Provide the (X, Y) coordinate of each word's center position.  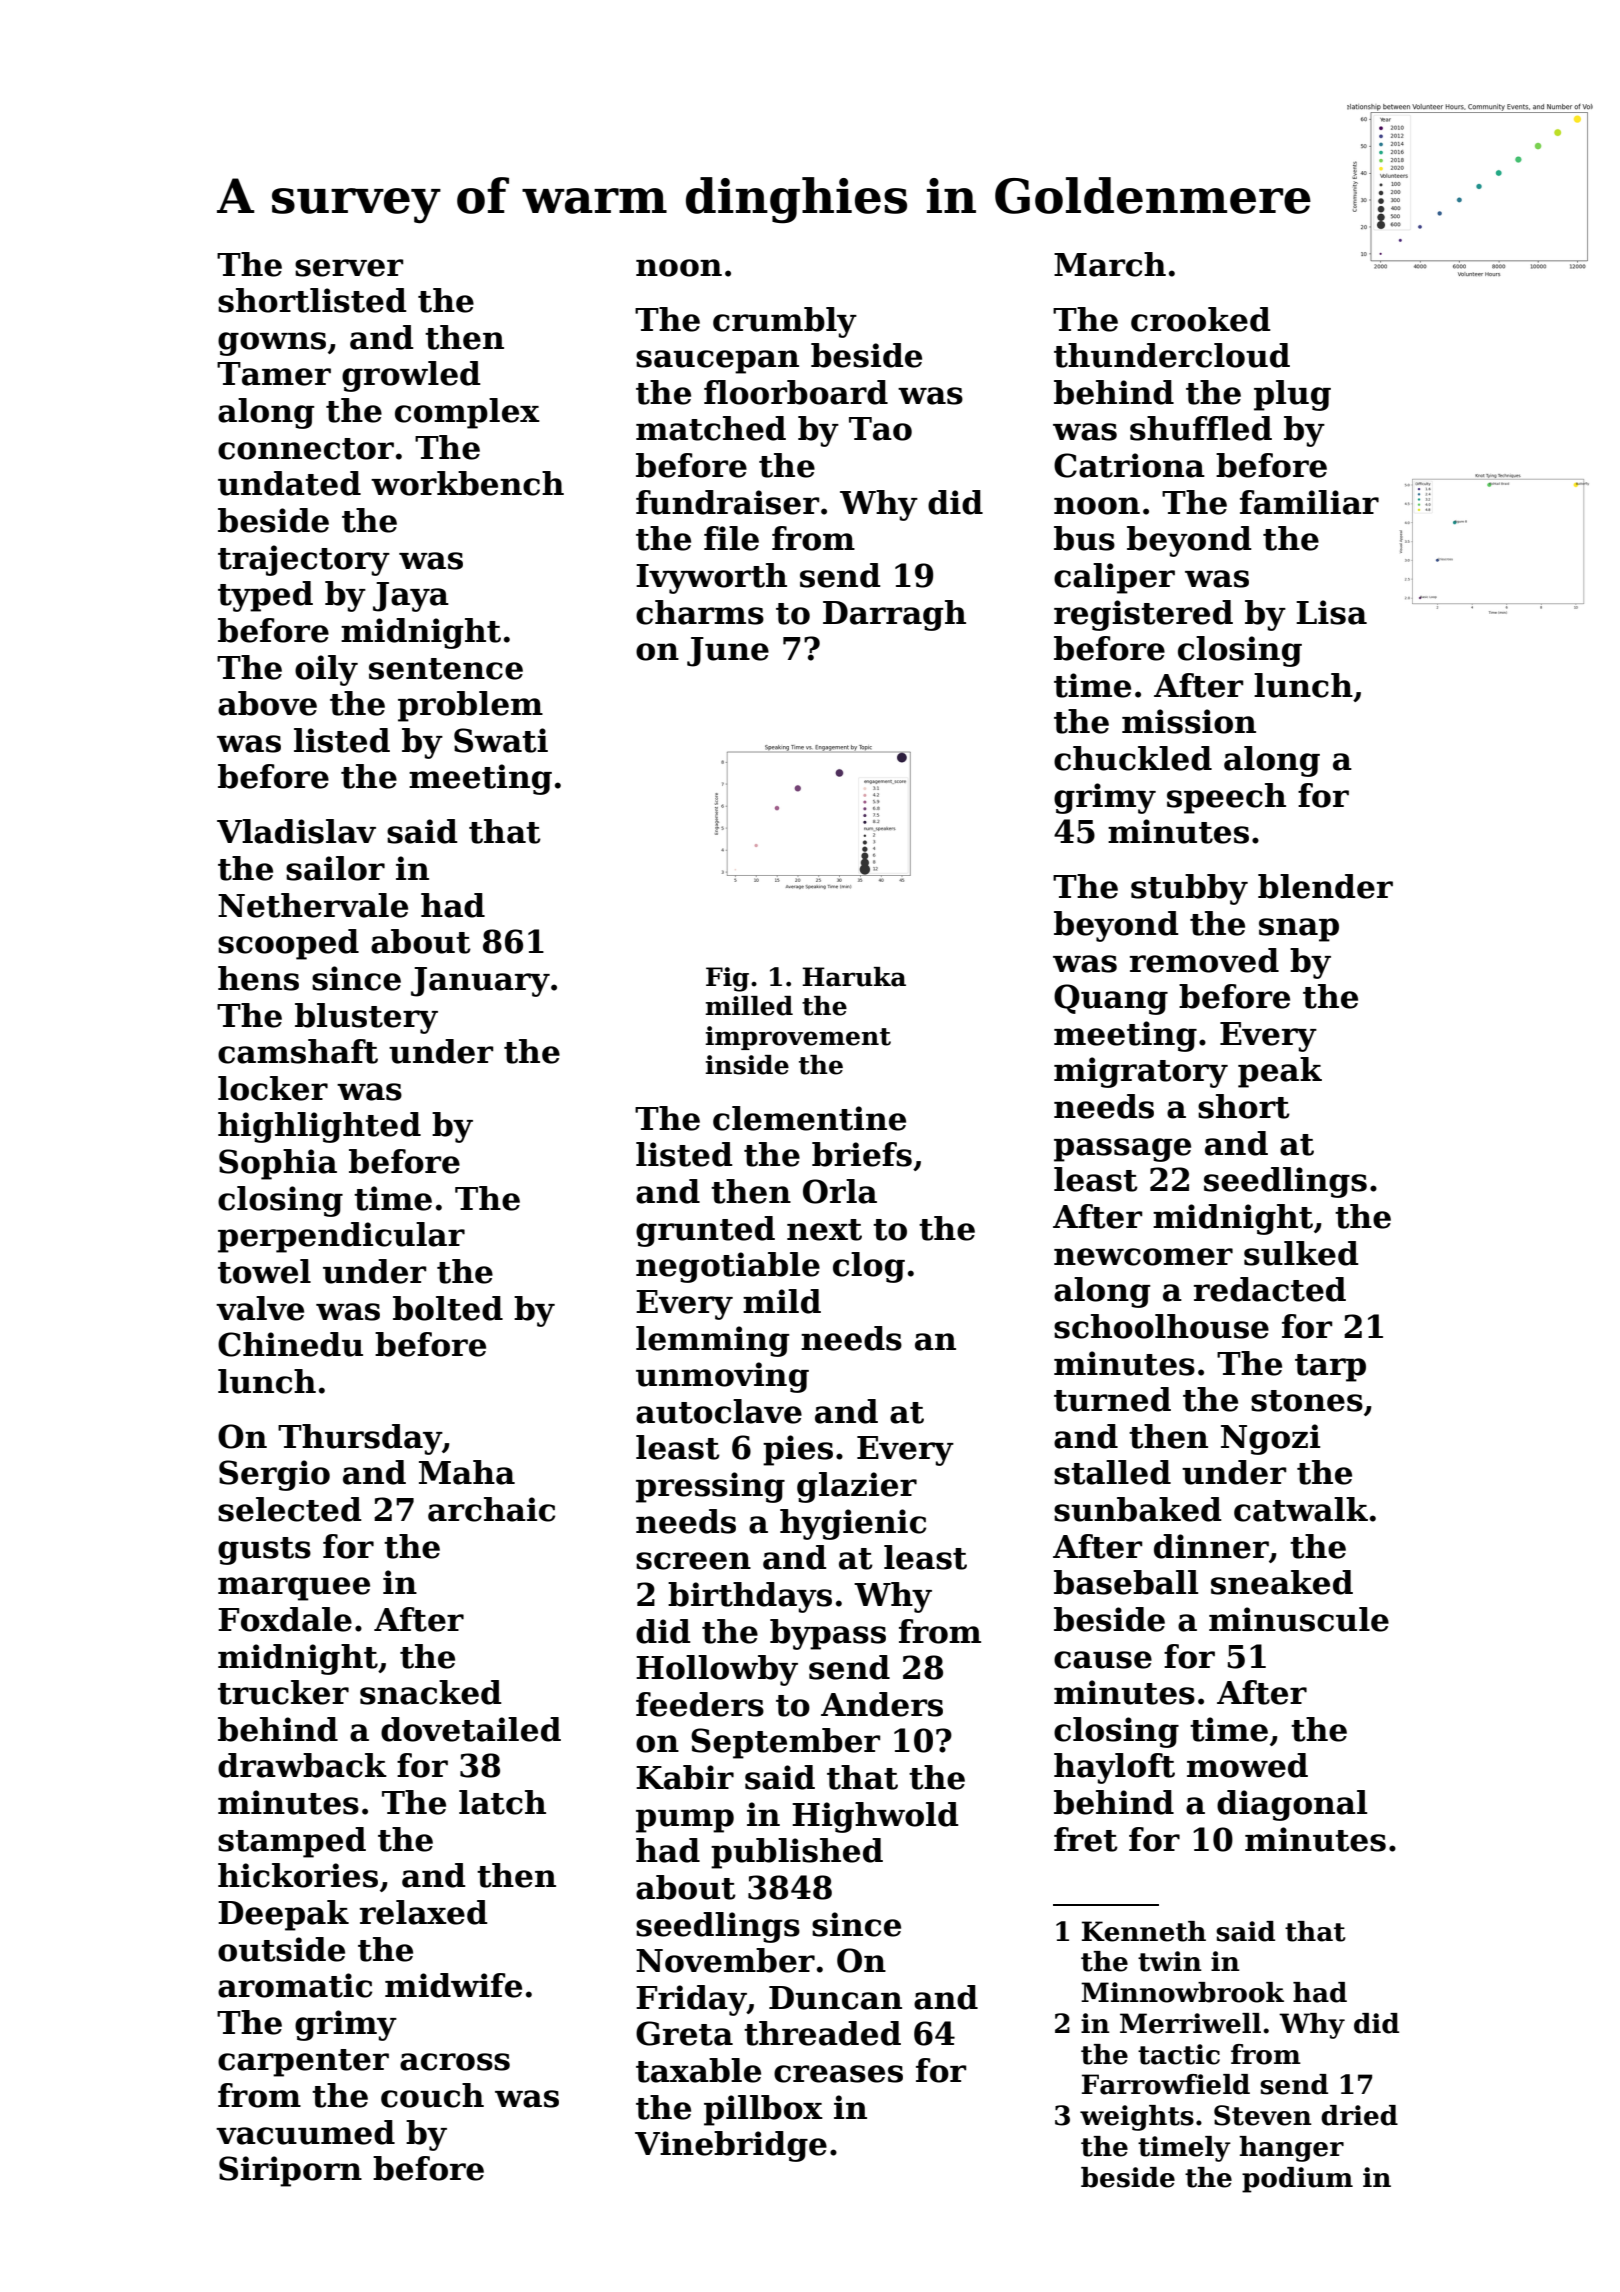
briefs (862, 1154)
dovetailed (471, 1729)
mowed (1247, 1765)
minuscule (1299, 1619)
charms (700, 612)
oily (326, 670)
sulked (1301, 1253)
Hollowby (717, 1670)
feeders (700, 1704)
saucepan (717, 362)
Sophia (278, 1164)
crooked (1201, 319)
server (349, 268)
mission (1189, 721)
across (455, 2062)
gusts (264, 1551)
